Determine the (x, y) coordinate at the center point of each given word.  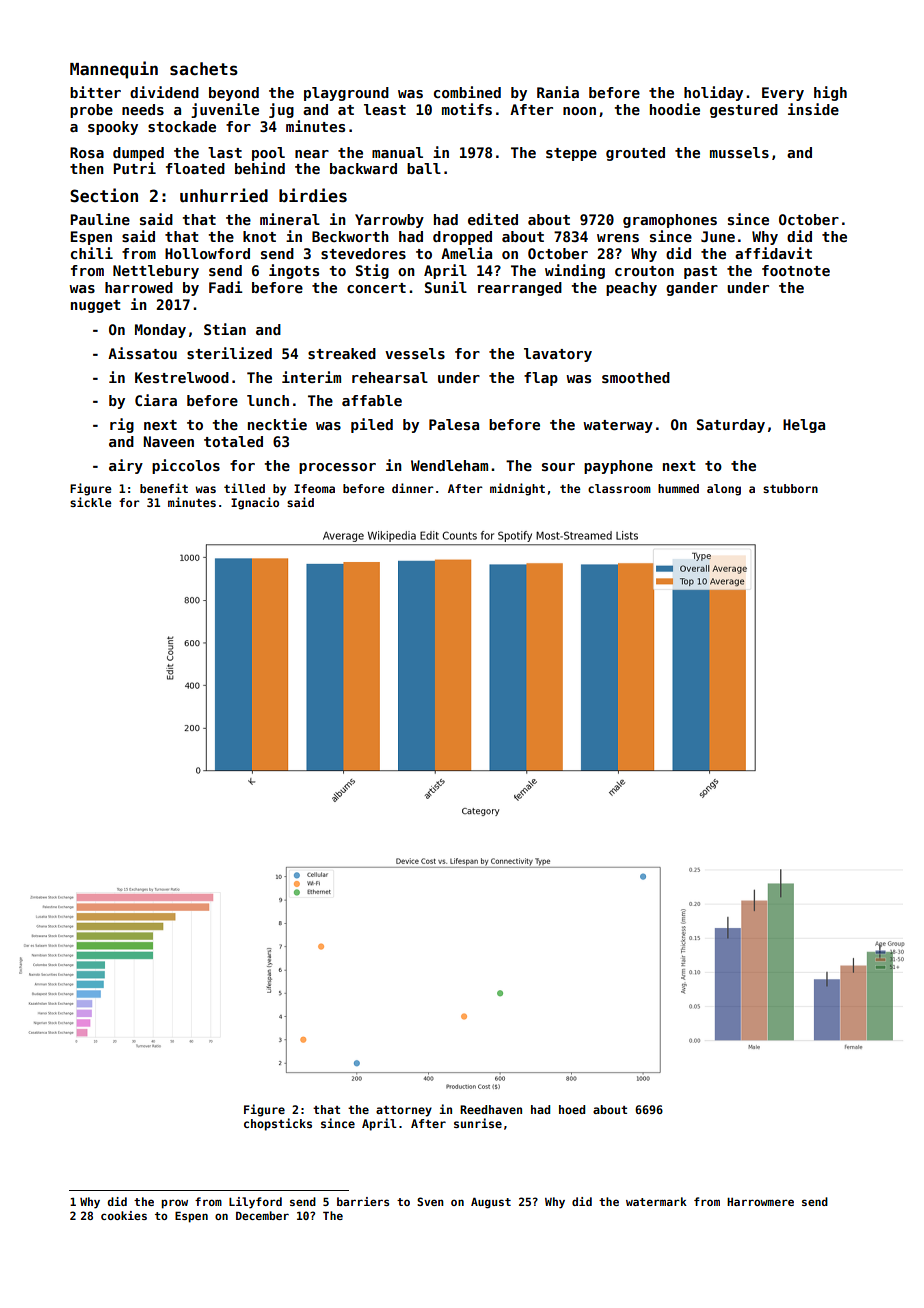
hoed (572, 1109)
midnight (517, 489)
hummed (678, 488)
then (87, 168)
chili (92, 253)
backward (363, 168)
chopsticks (278, 1124)
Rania (558, 92)
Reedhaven (491, 1109)
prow (174, 1204)
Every (783, 94)
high (830, 93)
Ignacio (255, 503)
